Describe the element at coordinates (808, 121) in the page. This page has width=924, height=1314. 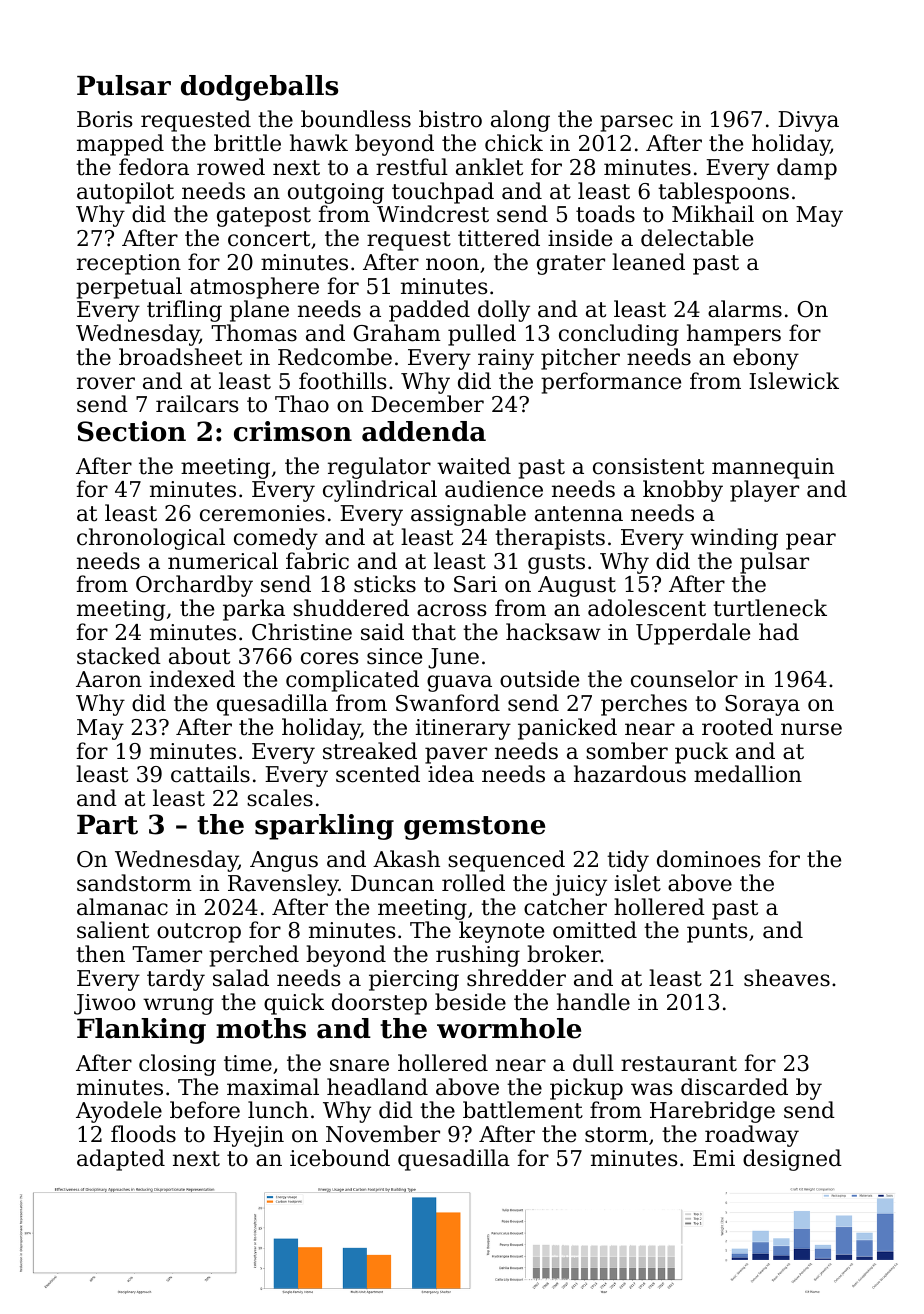
I see `Divya` at that location.
